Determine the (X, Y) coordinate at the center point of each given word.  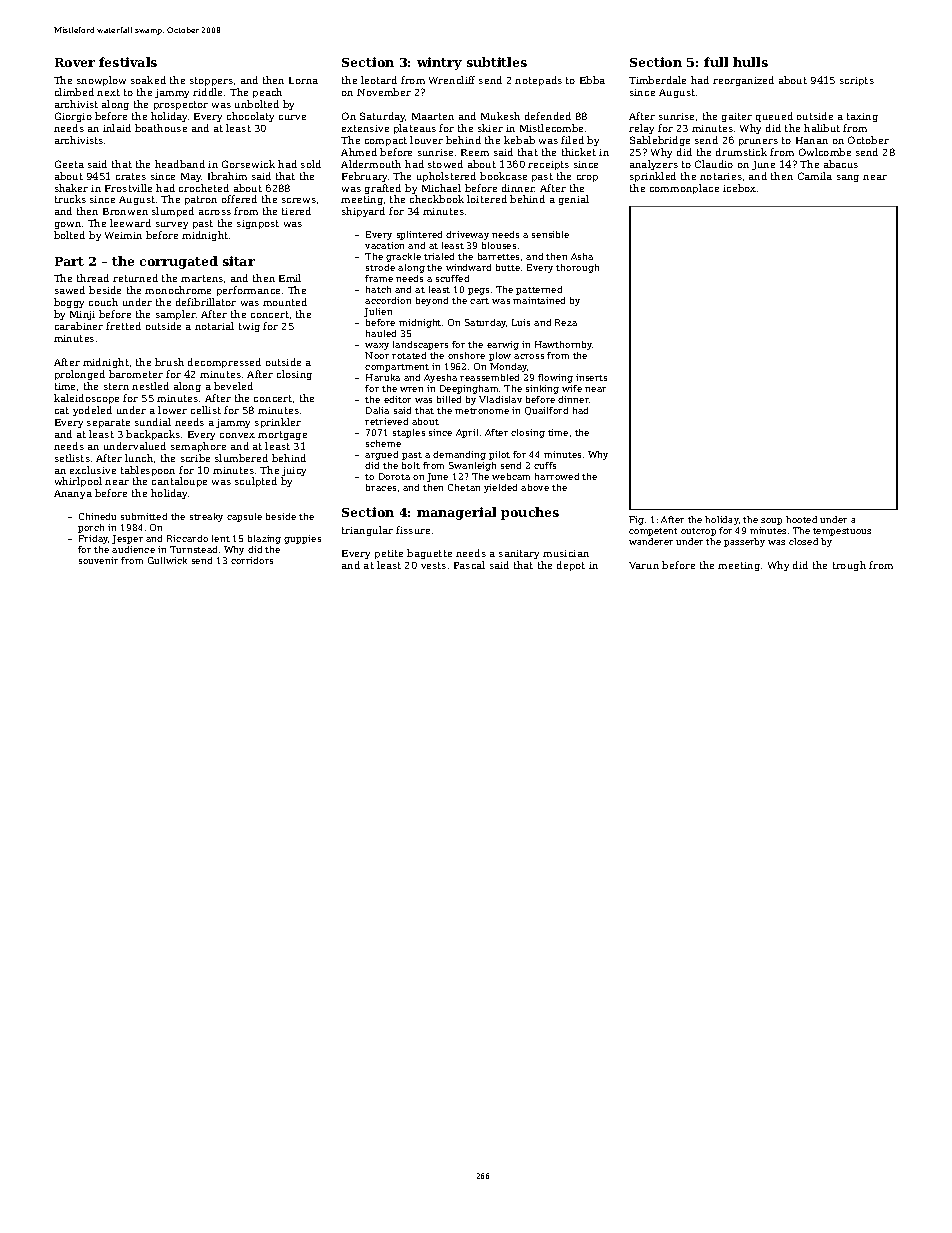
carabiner (79, 326)
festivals (128, 62)
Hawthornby (564, 345)
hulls (750, 62)
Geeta (69, 164)
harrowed (557, 476)
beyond (432, 301)
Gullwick (167, 560)
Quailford (546, 411)
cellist (206, 410)
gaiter (737, 117)
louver (426, 140)
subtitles (497, 62)
